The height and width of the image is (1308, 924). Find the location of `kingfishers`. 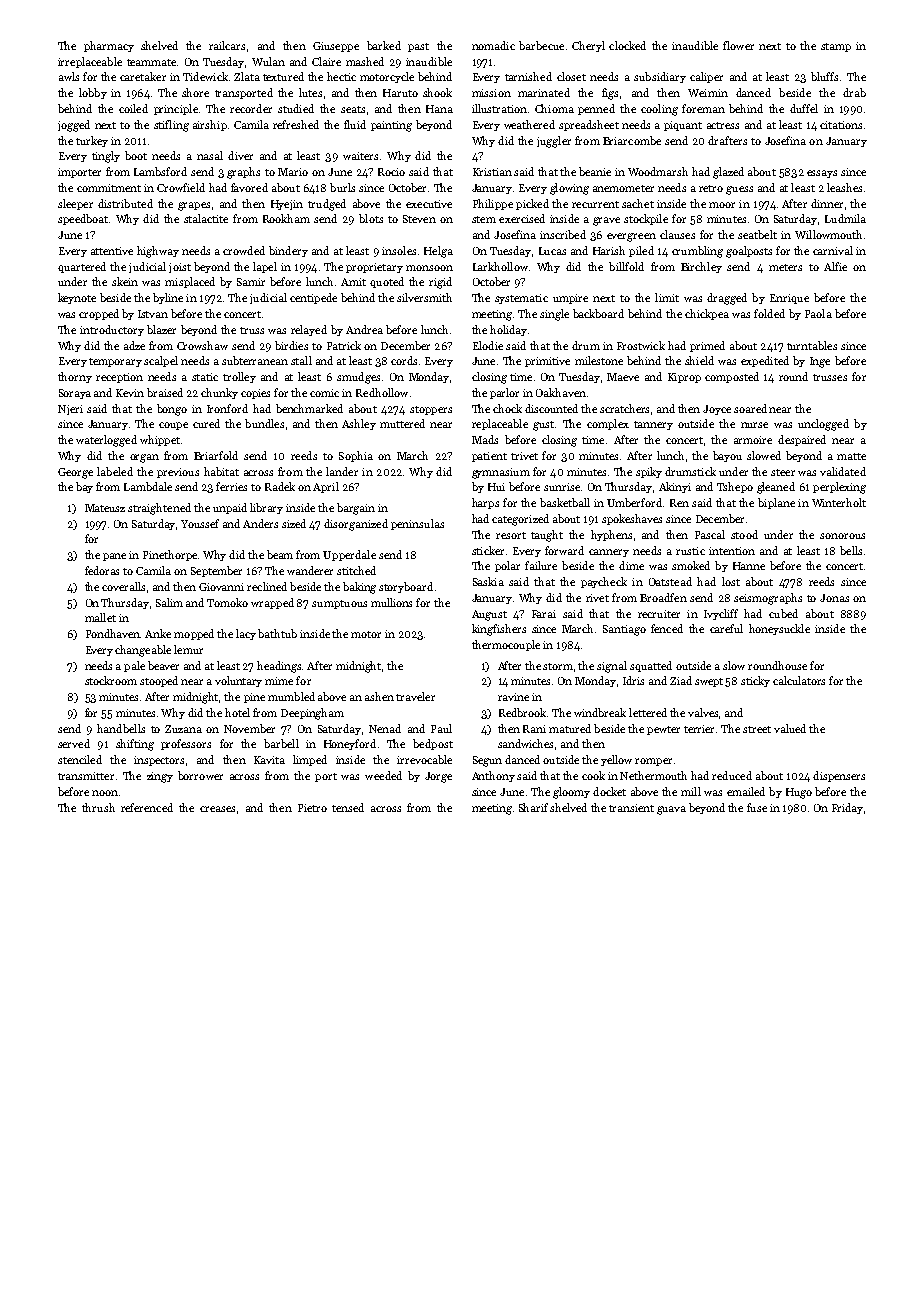

kingfishers is located at coordinates (499, 630).
